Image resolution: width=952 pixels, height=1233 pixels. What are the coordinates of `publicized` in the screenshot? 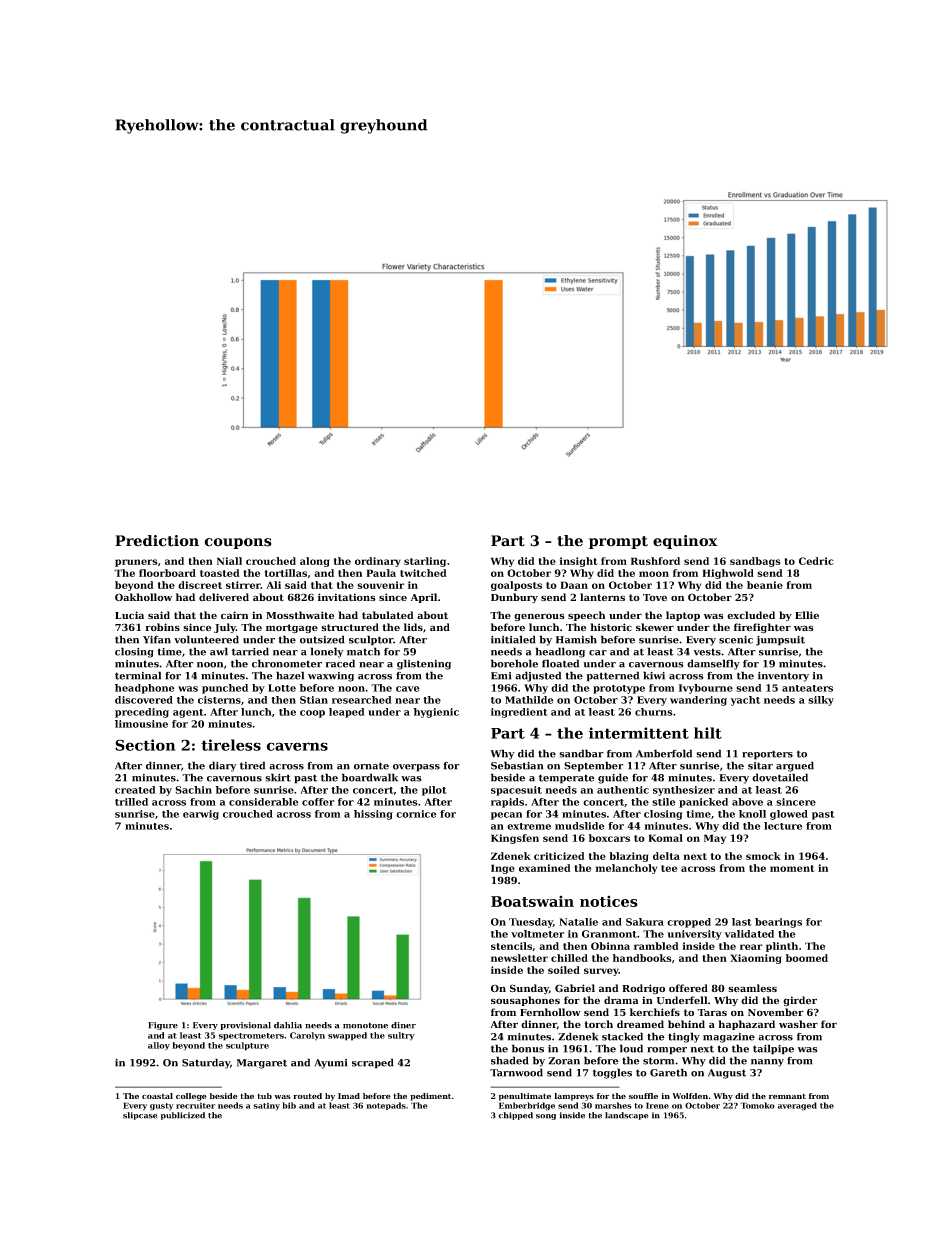 It's located at (183, 1116).
